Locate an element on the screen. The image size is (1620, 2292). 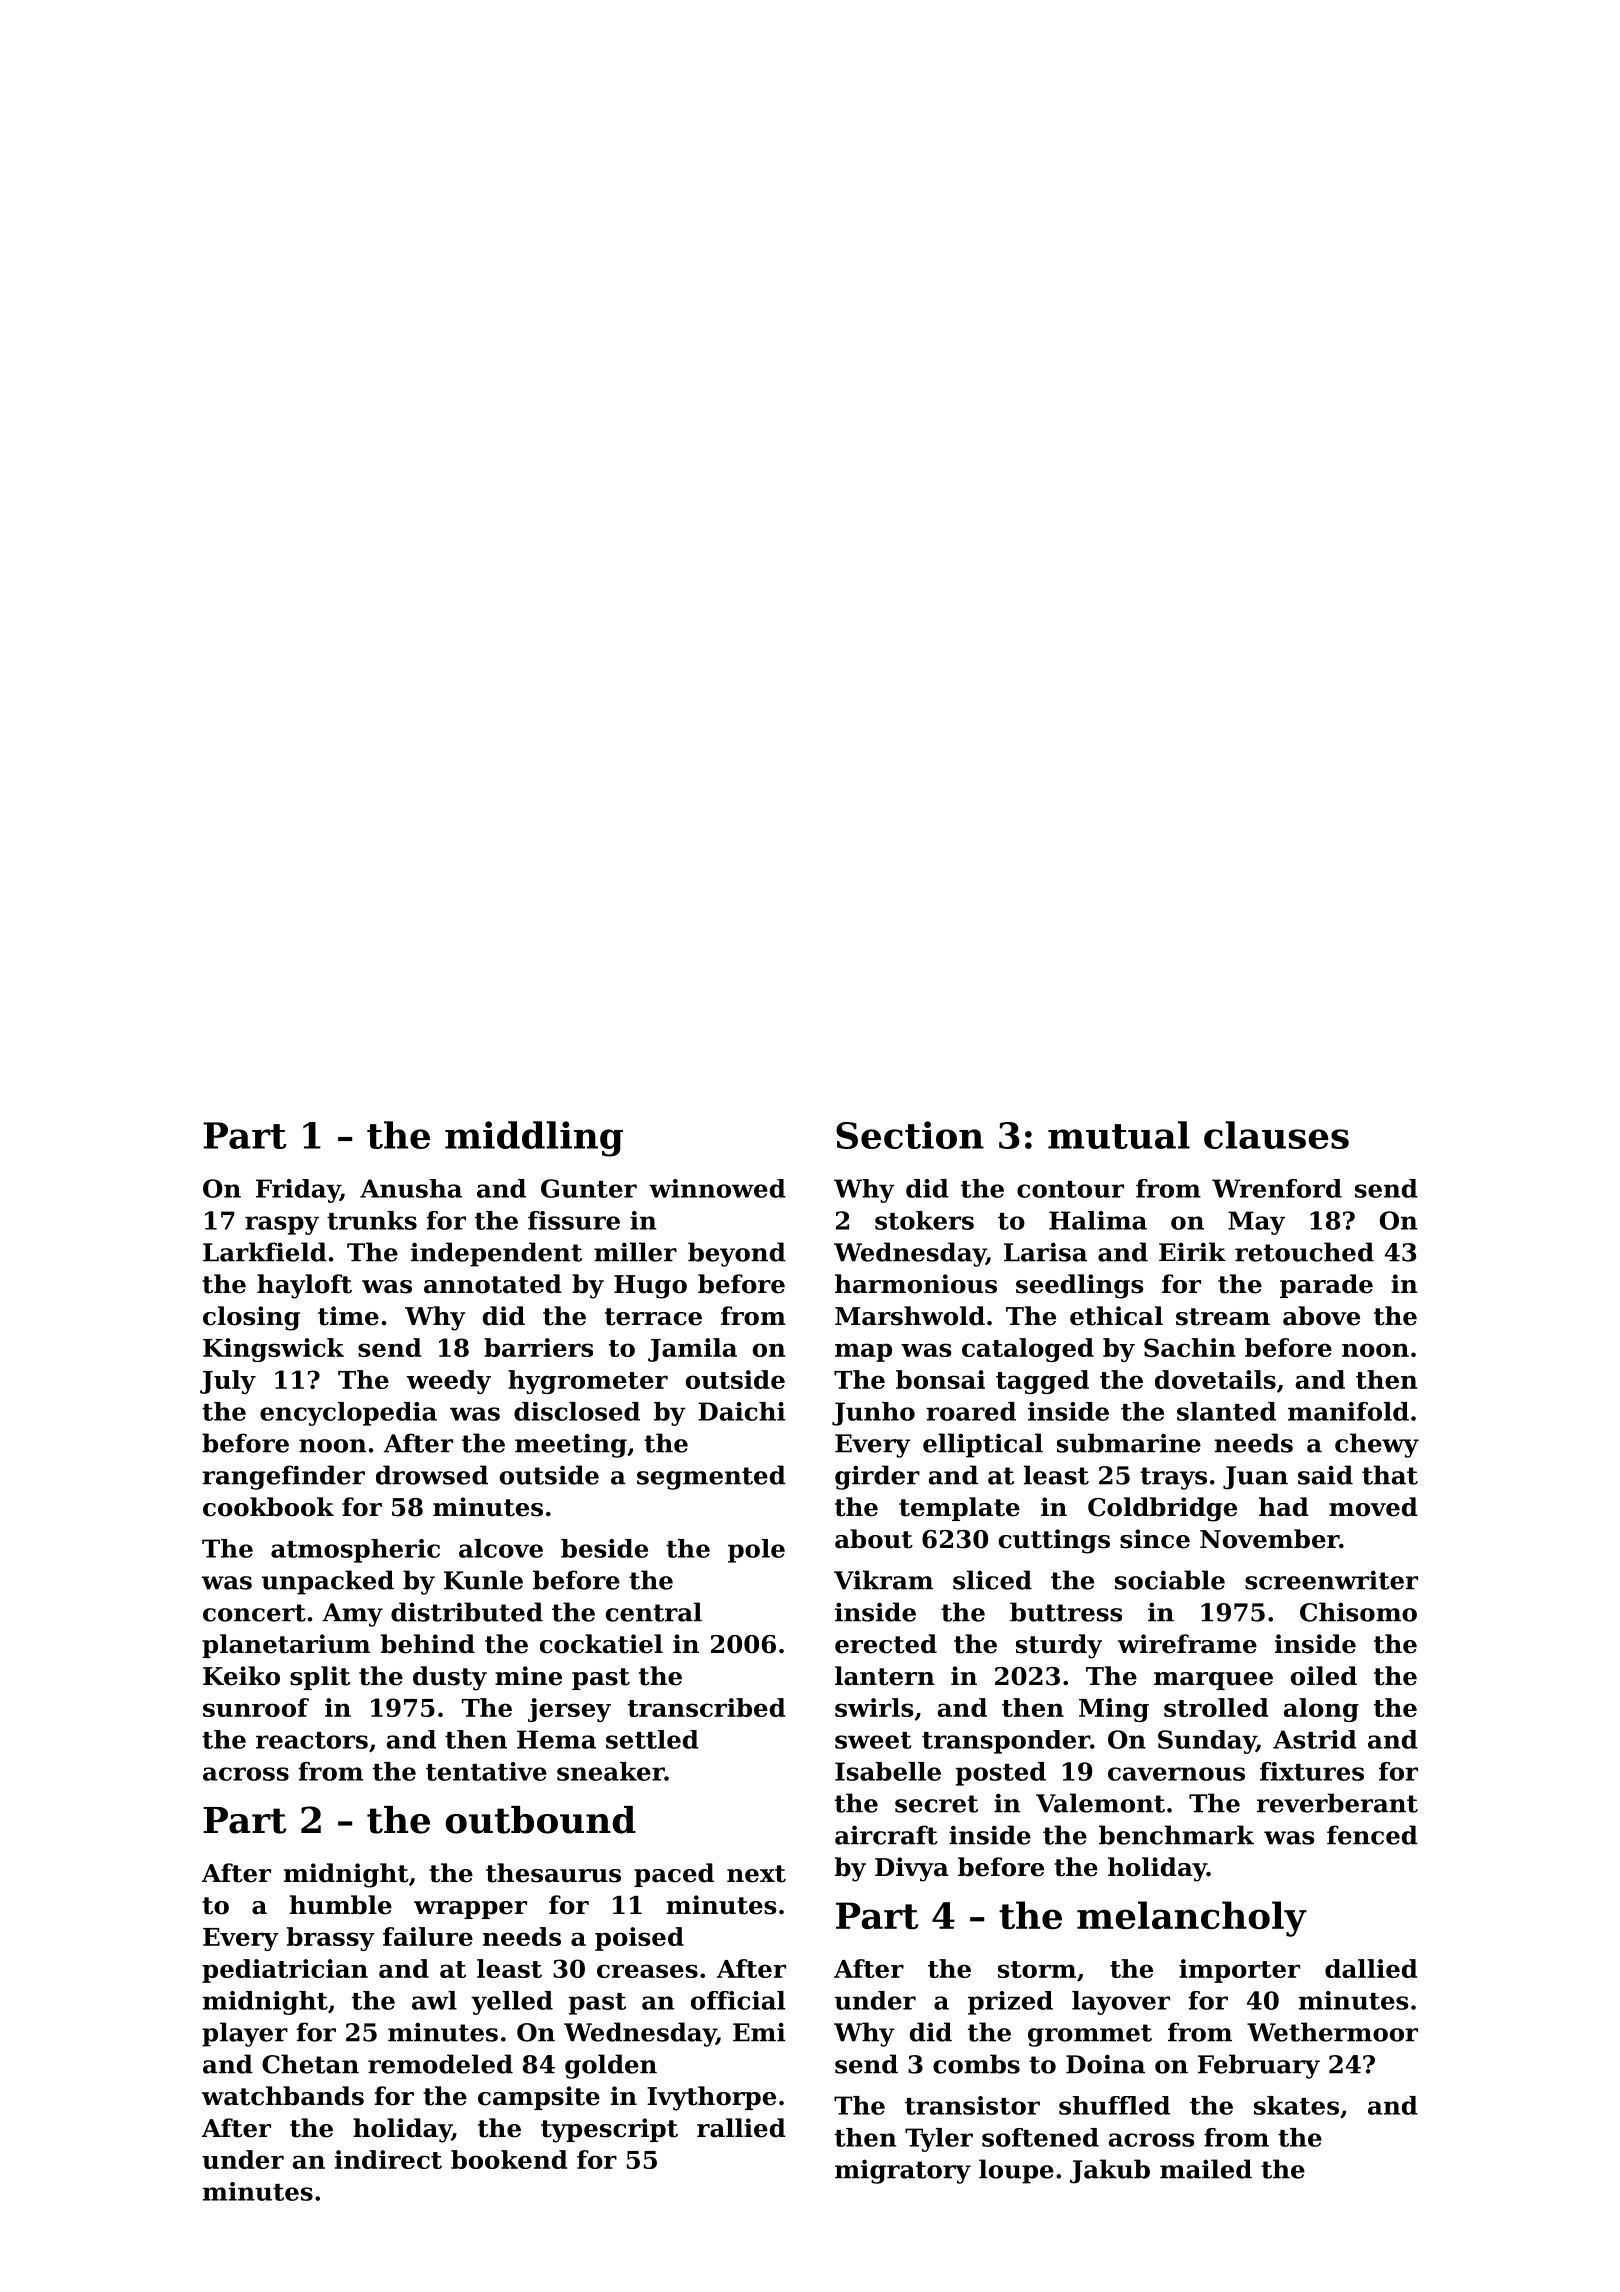
fenced is located at coordinates (1372, 1835).
